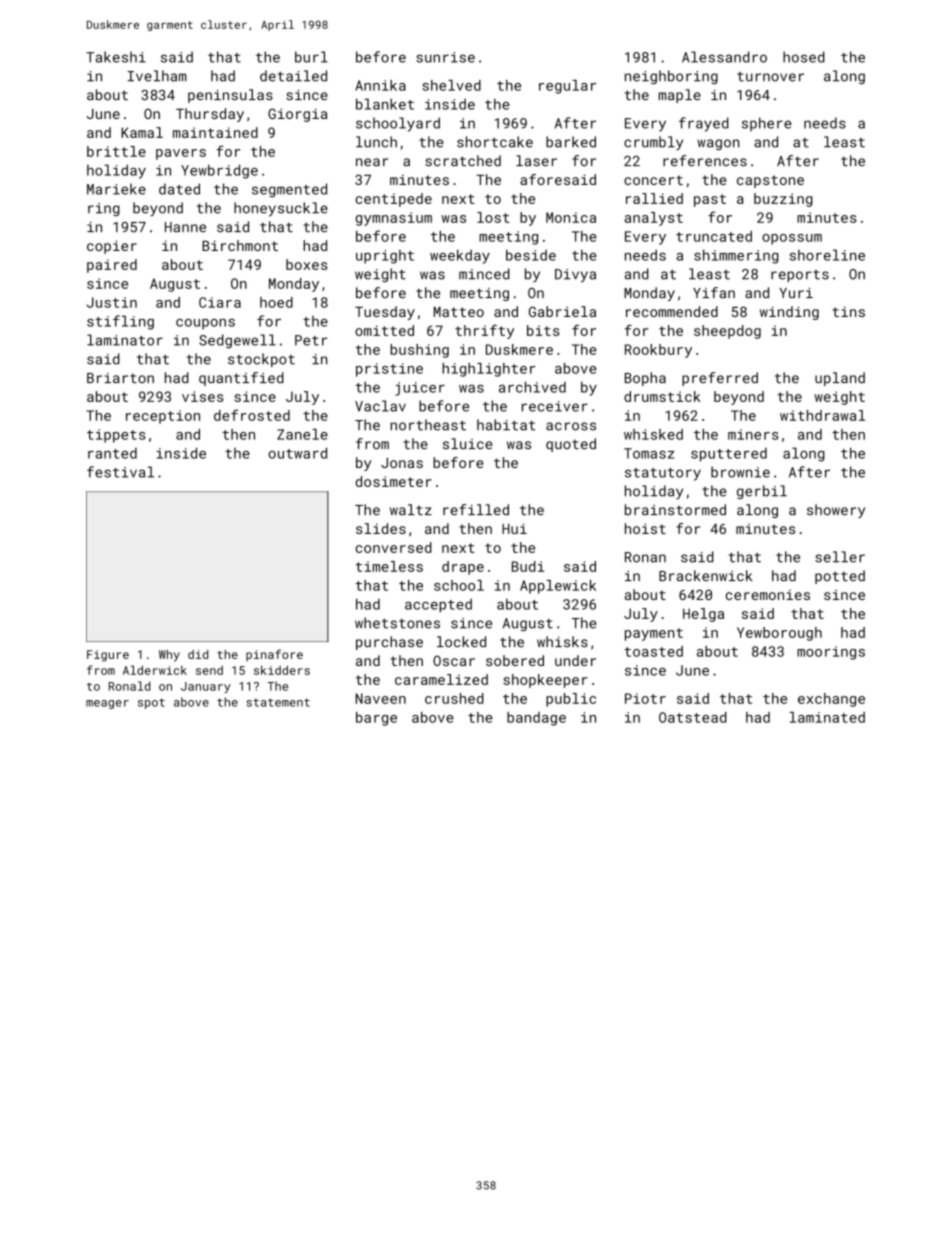  Describe the element at coordinates (836, 511) in the document. I see `showery` at that location.
